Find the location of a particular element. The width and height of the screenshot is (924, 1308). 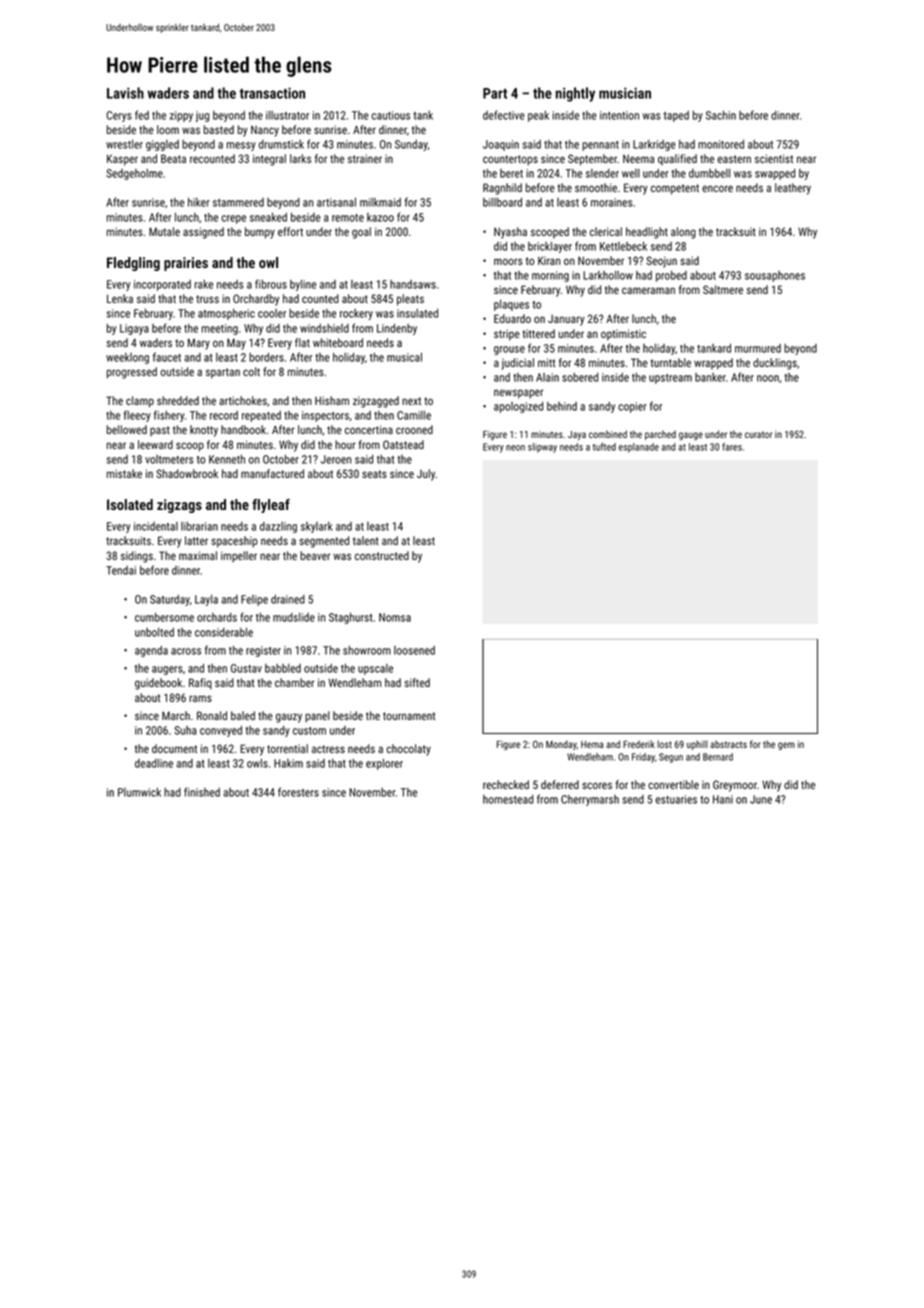

transaction is located at coordinates (272, 93).
